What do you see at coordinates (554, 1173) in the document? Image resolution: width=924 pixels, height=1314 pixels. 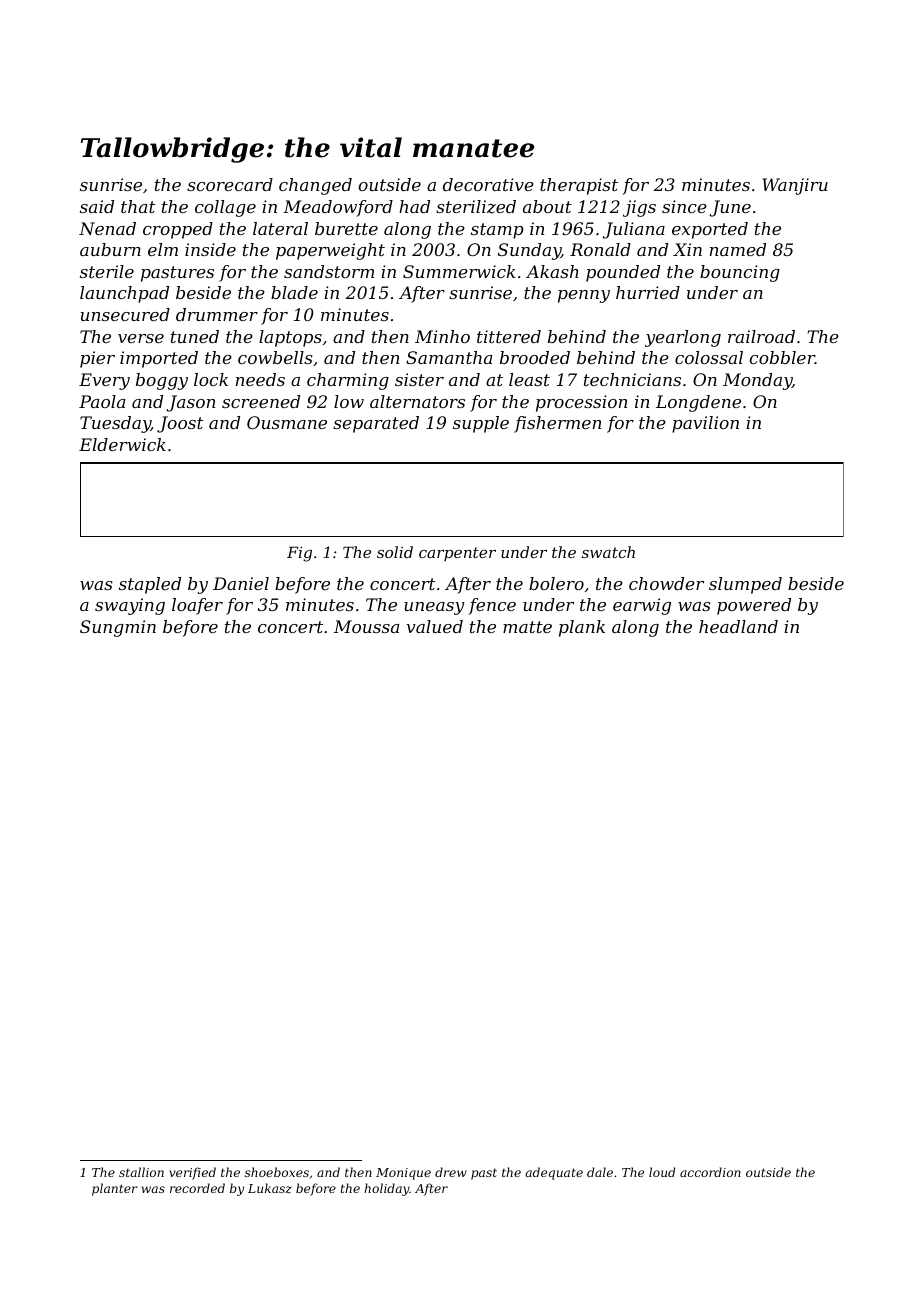 I see `adequate` at bounding box center [554, 1173].
